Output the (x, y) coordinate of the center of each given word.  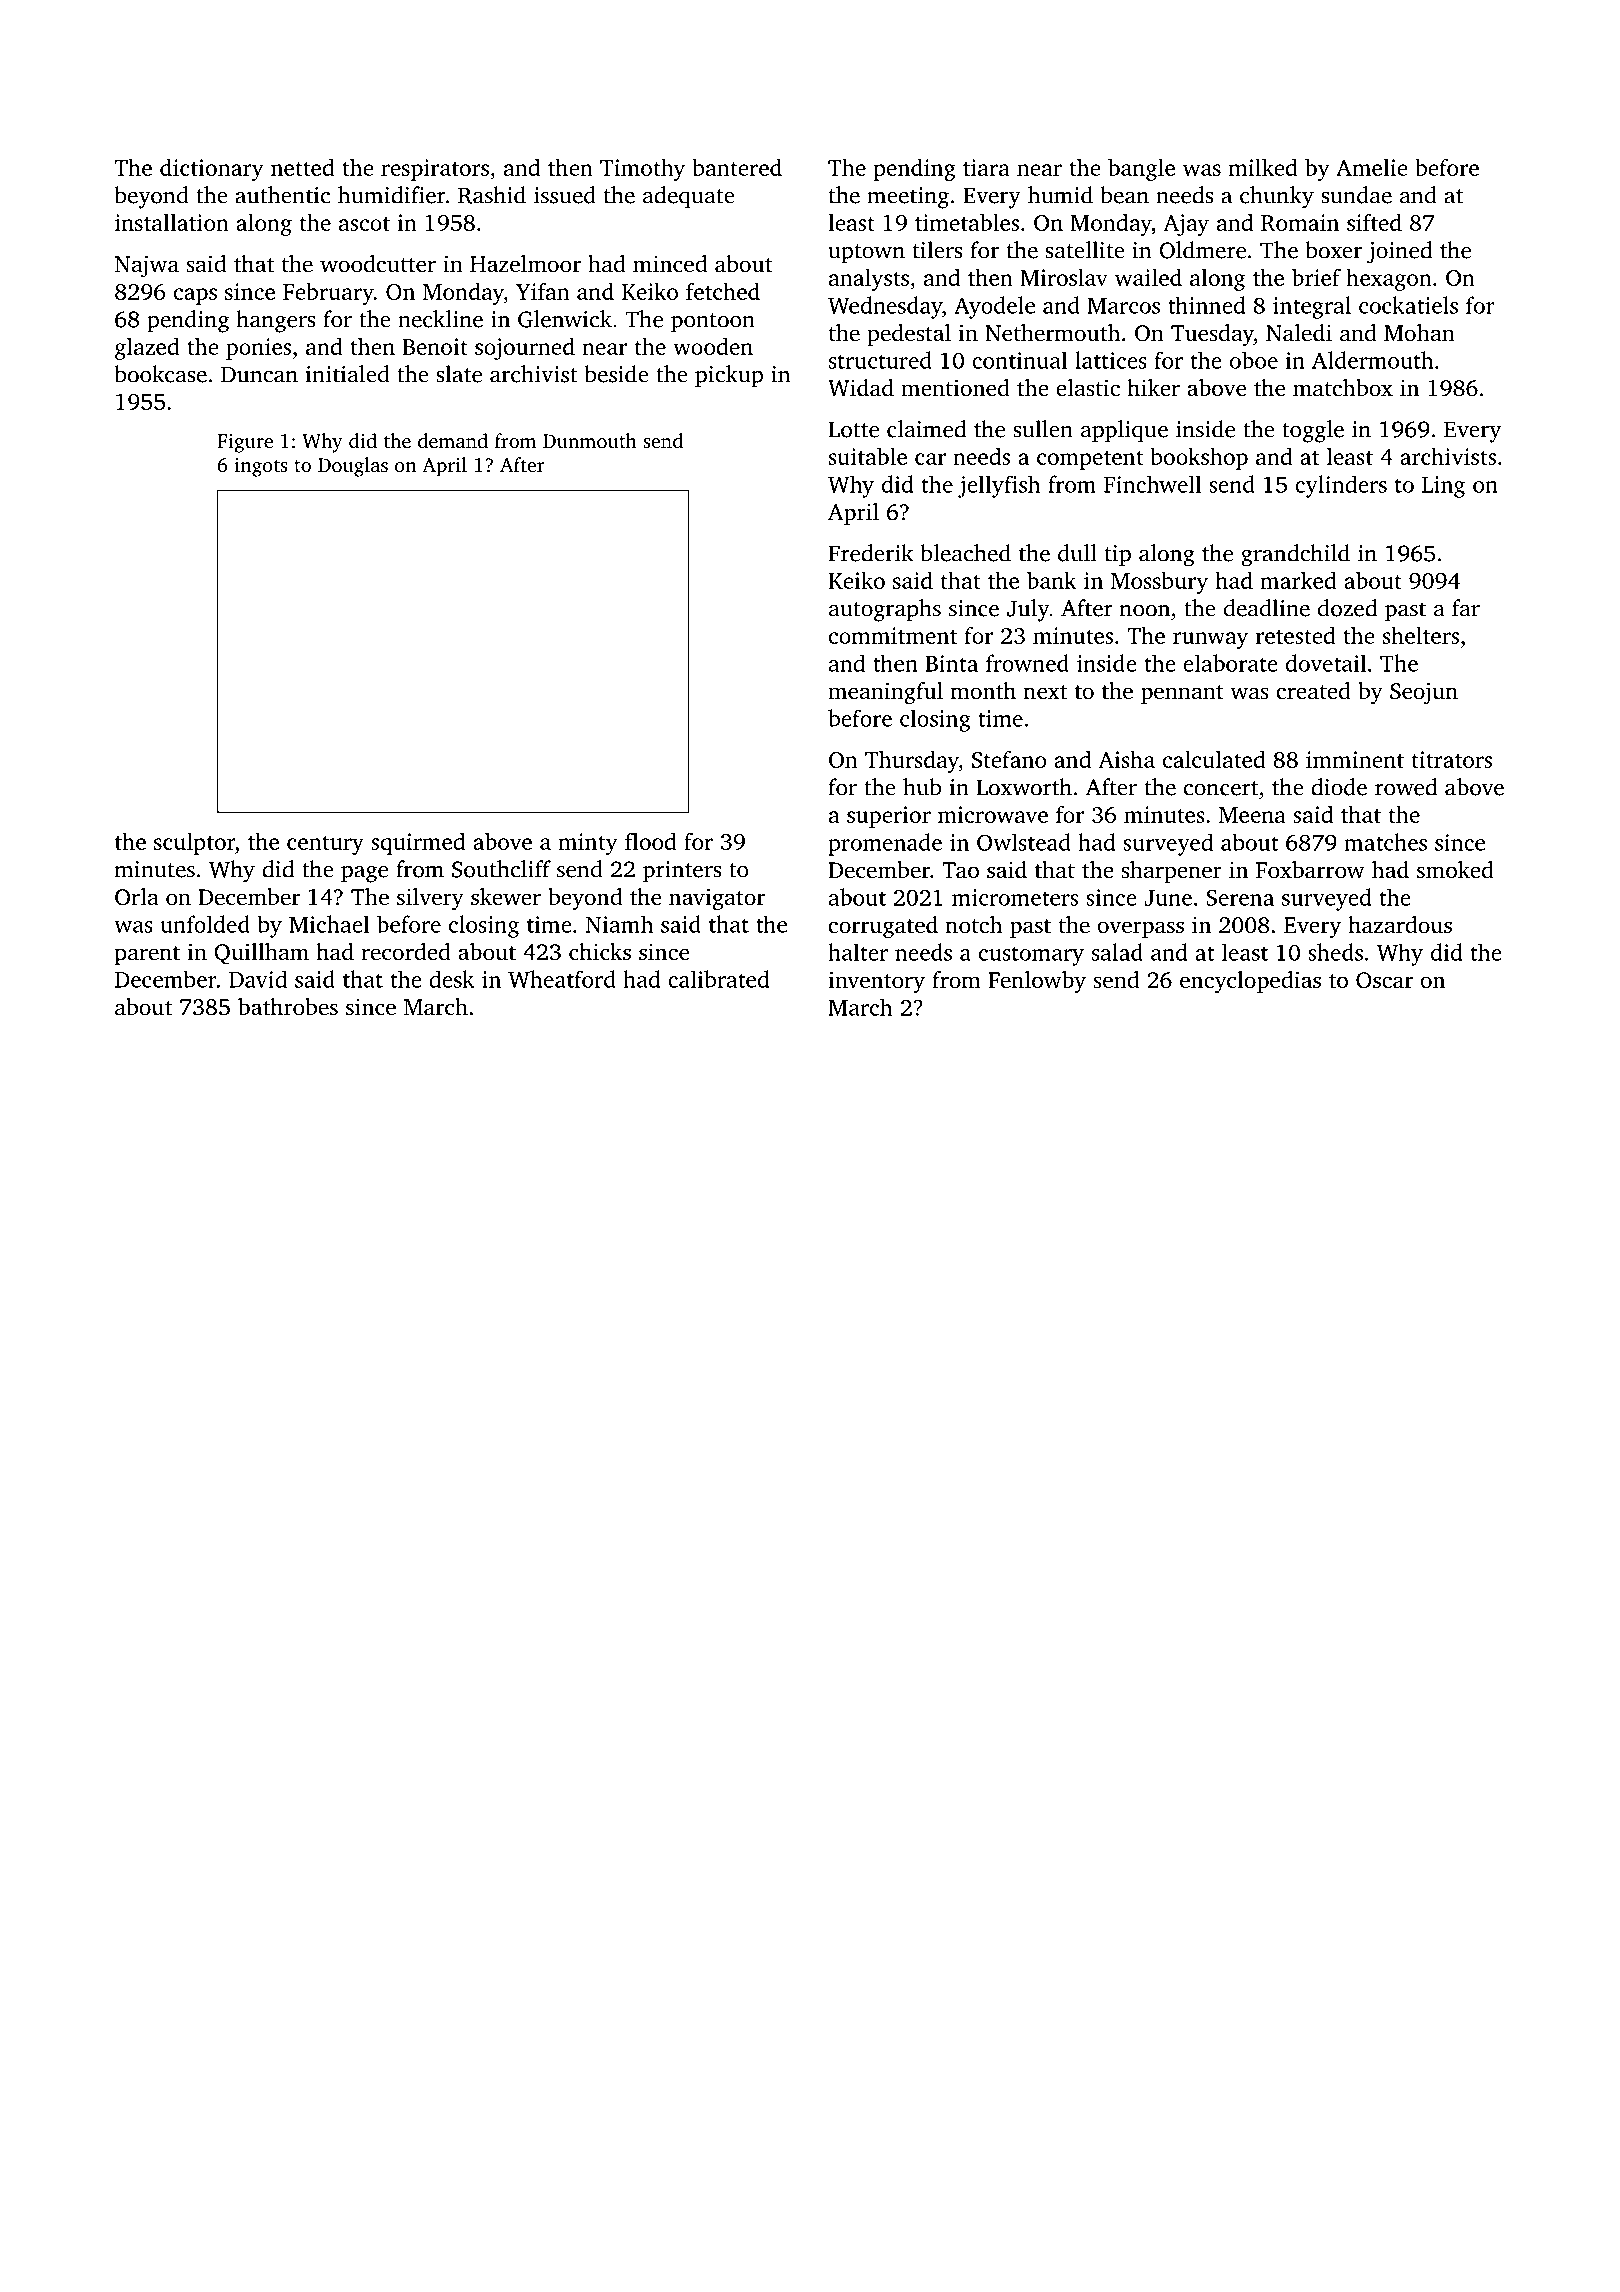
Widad (861, 388)
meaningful (885, 693)
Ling (1443, 487)
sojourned (525, 348)
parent (147, 955)
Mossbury (1159, 583)
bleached (965, 553)
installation (172, 222)
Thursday (912, 761)
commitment (893, 635)
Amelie (1372, 167)
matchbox (1343, 387)
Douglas (353, 467)
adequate (689, 197)
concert (1221, 788)
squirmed (418, 844)
